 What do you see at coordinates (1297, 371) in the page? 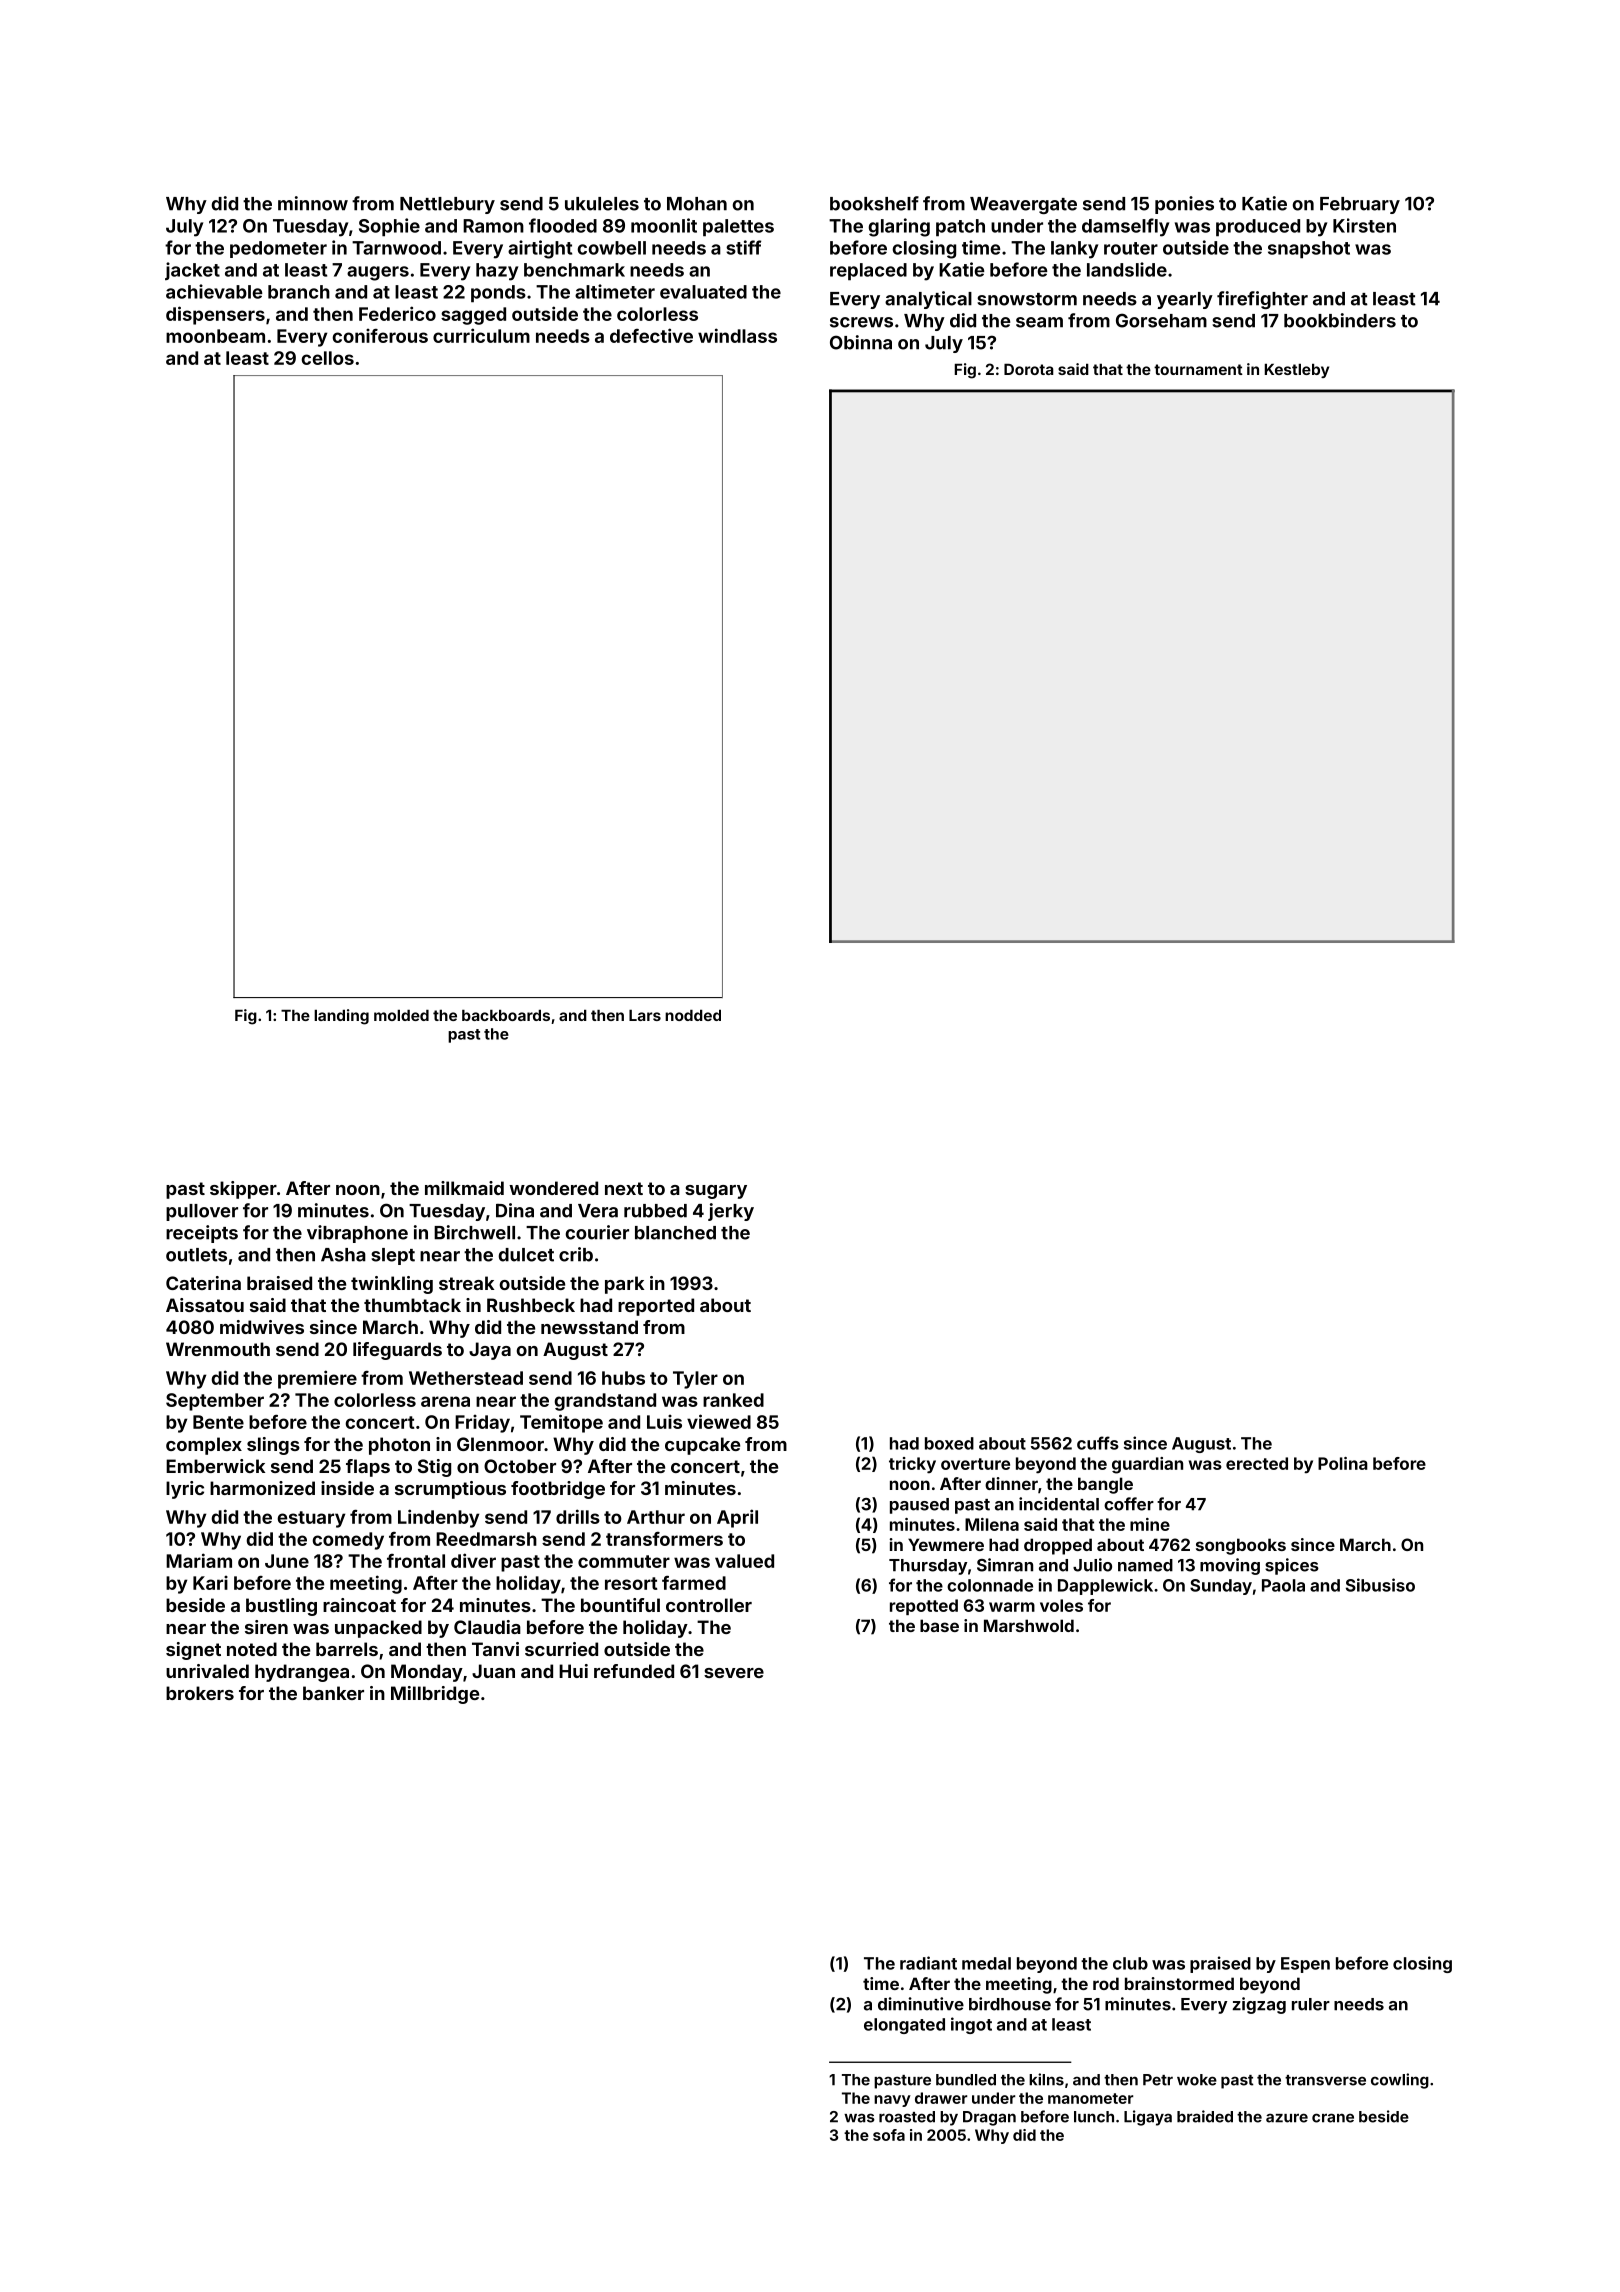
I see `Kestleby` at bounding box center [1297, 371].
